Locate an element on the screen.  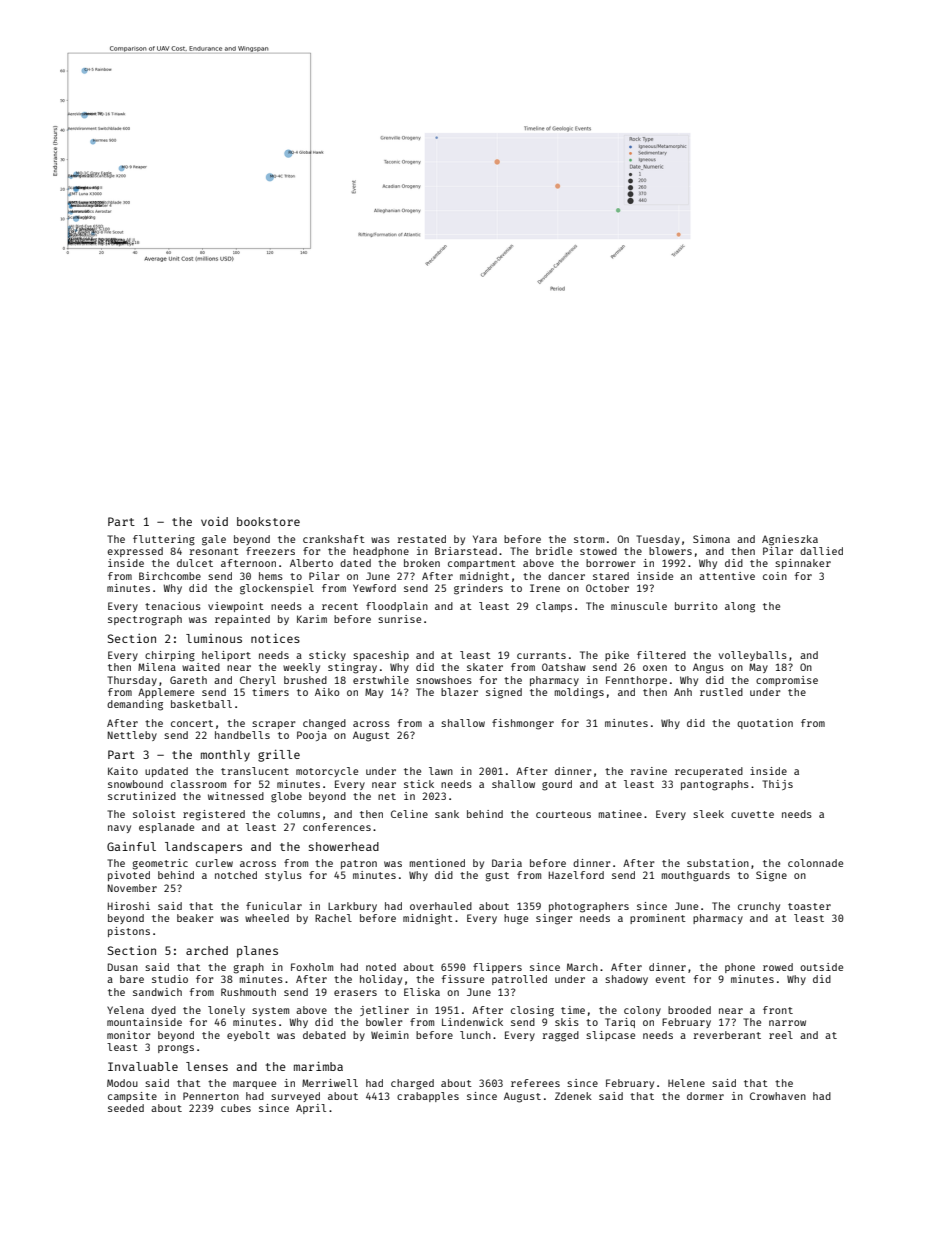
Simona is located at coordinates (711, 539).
